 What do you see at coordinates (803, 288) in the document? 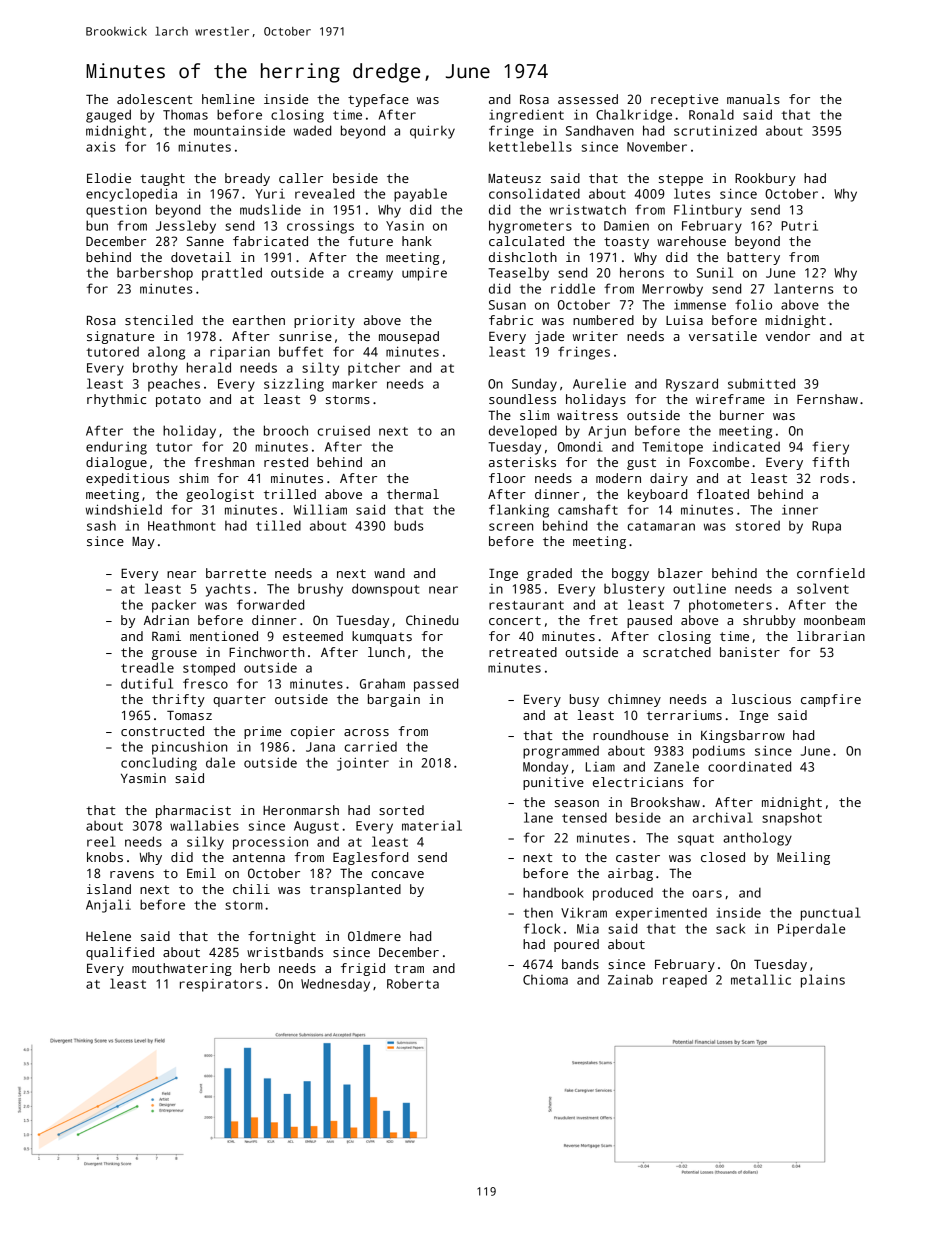
I see `lanterns` at bounding box center [803, 288].
